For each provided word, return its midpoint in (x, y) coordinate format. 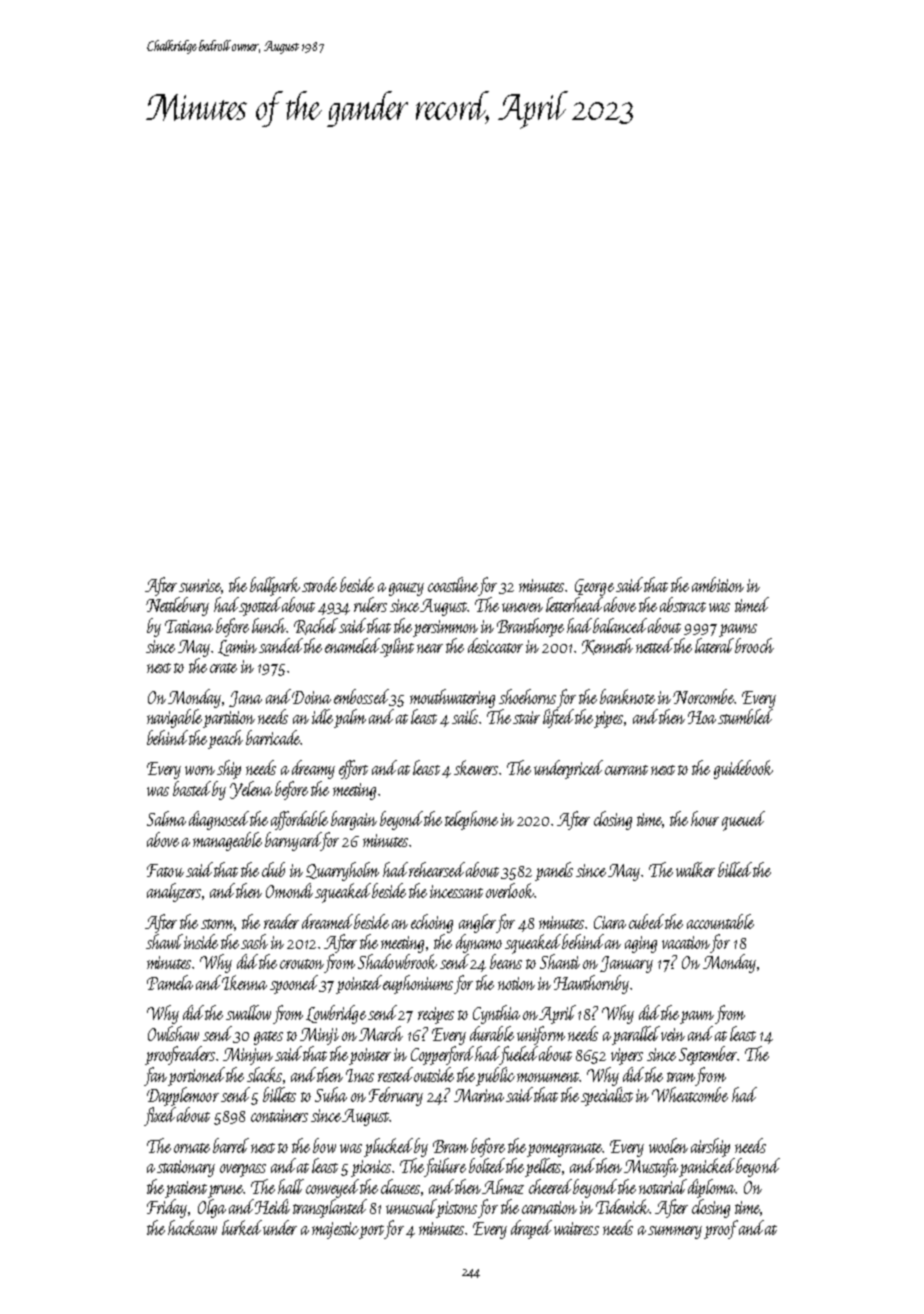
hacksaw (192, 1227)
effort (353, 769)
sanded (281, 645)
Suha (331, 1094)
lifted (558, 718)
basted (192, 788)
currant (626, 770)
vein (673, 1034)
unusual (411, 1206)
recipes (436, 1015)
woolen (668, 1145)
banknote (627, 696)
